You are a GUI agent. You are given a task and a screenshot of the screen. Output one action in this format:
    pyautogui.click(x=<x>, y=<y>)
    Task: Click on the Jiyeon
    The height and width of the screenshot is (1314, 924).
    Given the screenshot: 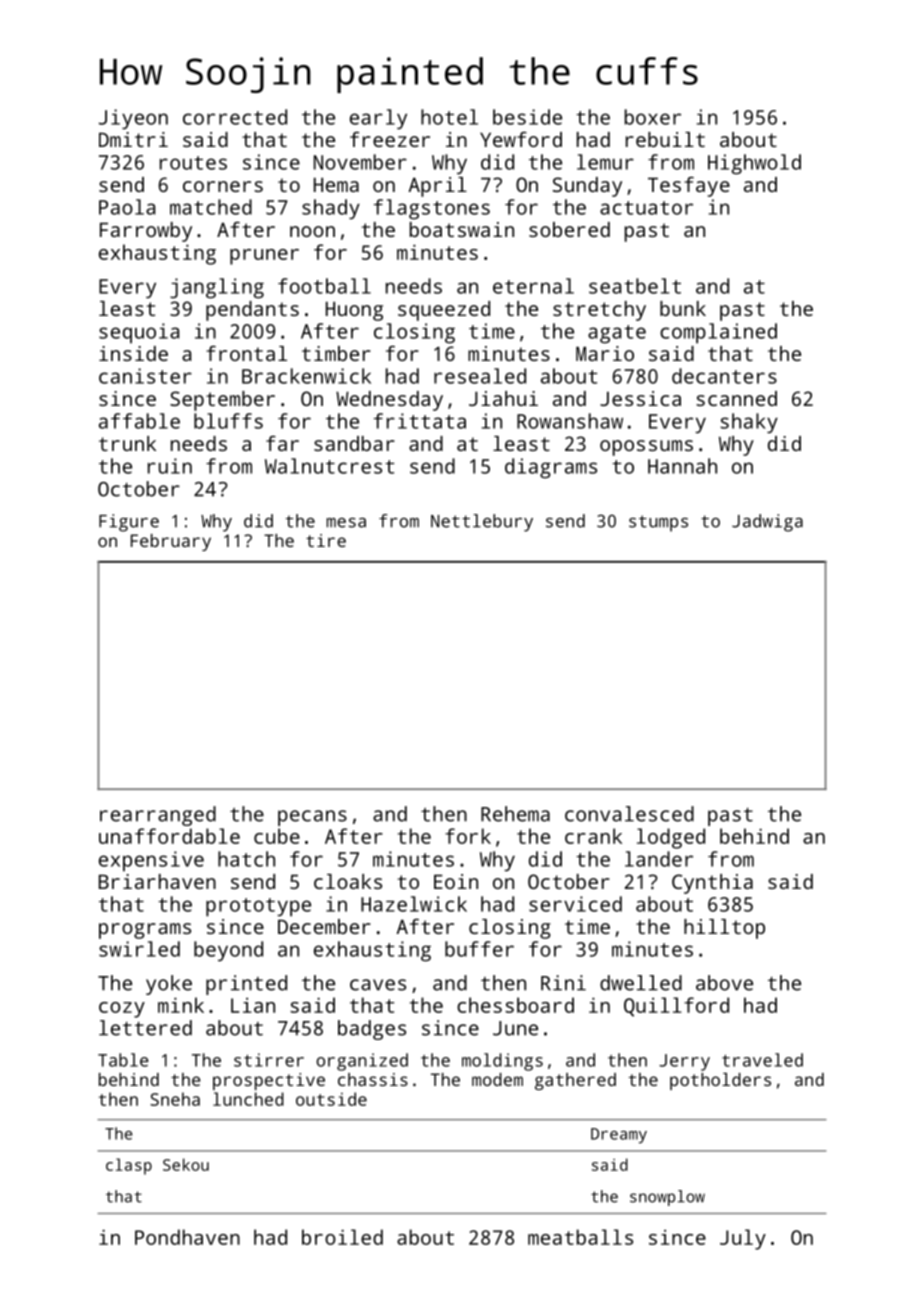 What is the action you would take?
    pyautogui.click(x=133, y=119)
